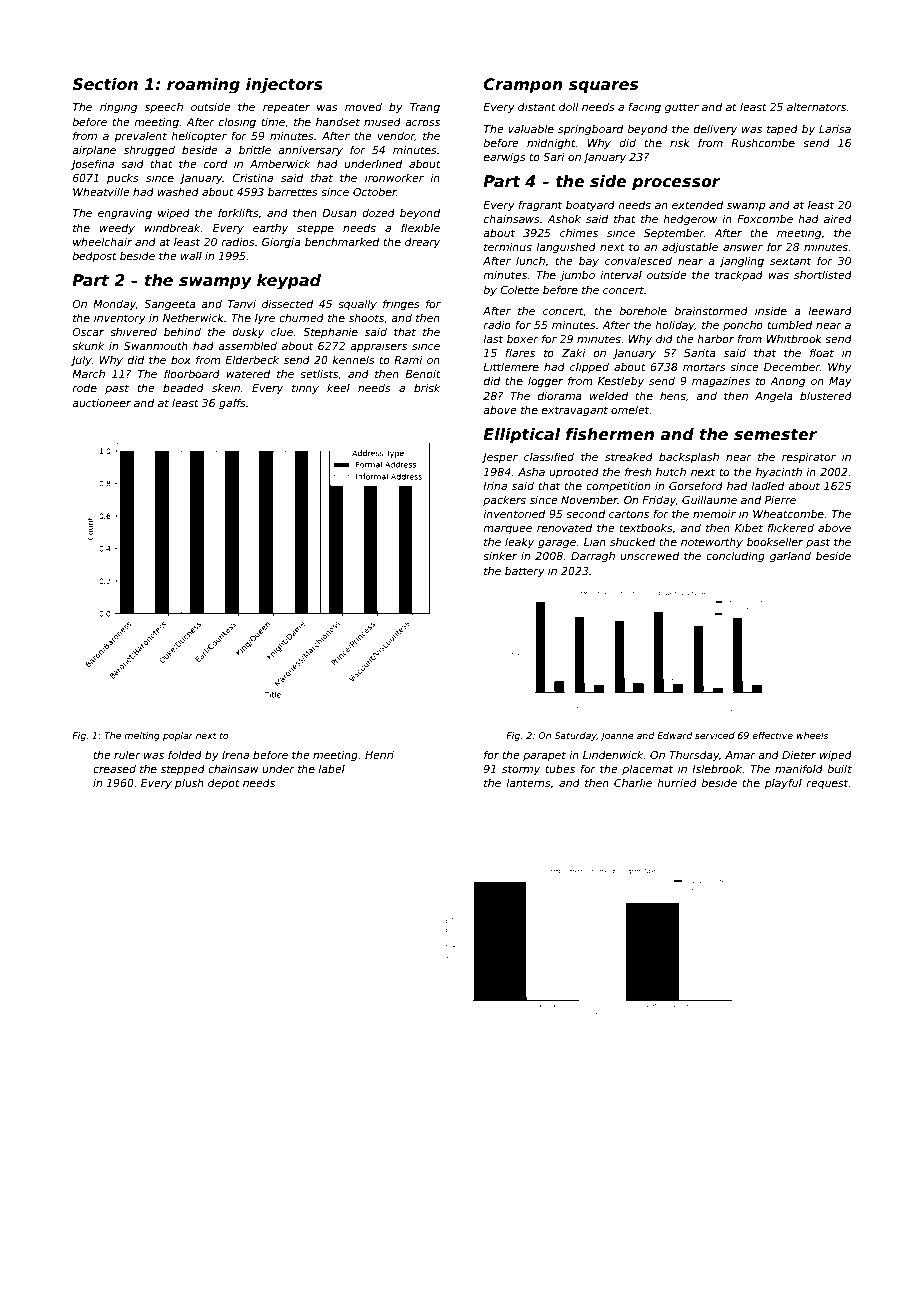 The width and height of the screenshot is (924, 1308). What do you see at coordinates (521, 435) in the screenshot?
I see `Elliptical` at bounding box center [521, 435].
